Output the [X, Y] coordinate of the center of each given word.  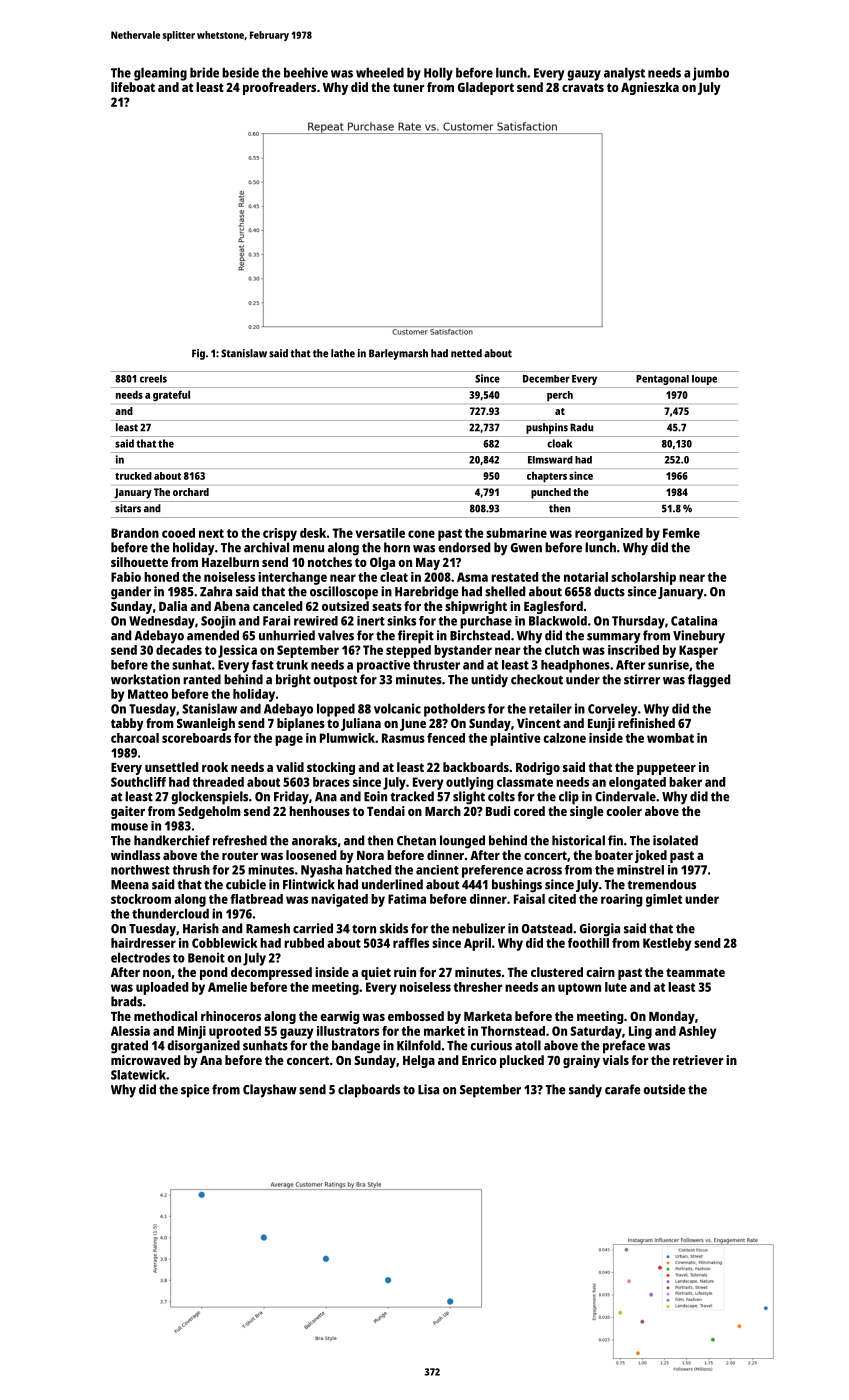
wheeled [380, 72]
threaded [218, 782]
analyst [624, 74]
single [587, 812]
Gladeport [486, 88]
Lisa [428, 1089]
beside [240, 72]
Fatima [407, 899]
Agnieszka [650, 88]
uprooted [235, 1032]
